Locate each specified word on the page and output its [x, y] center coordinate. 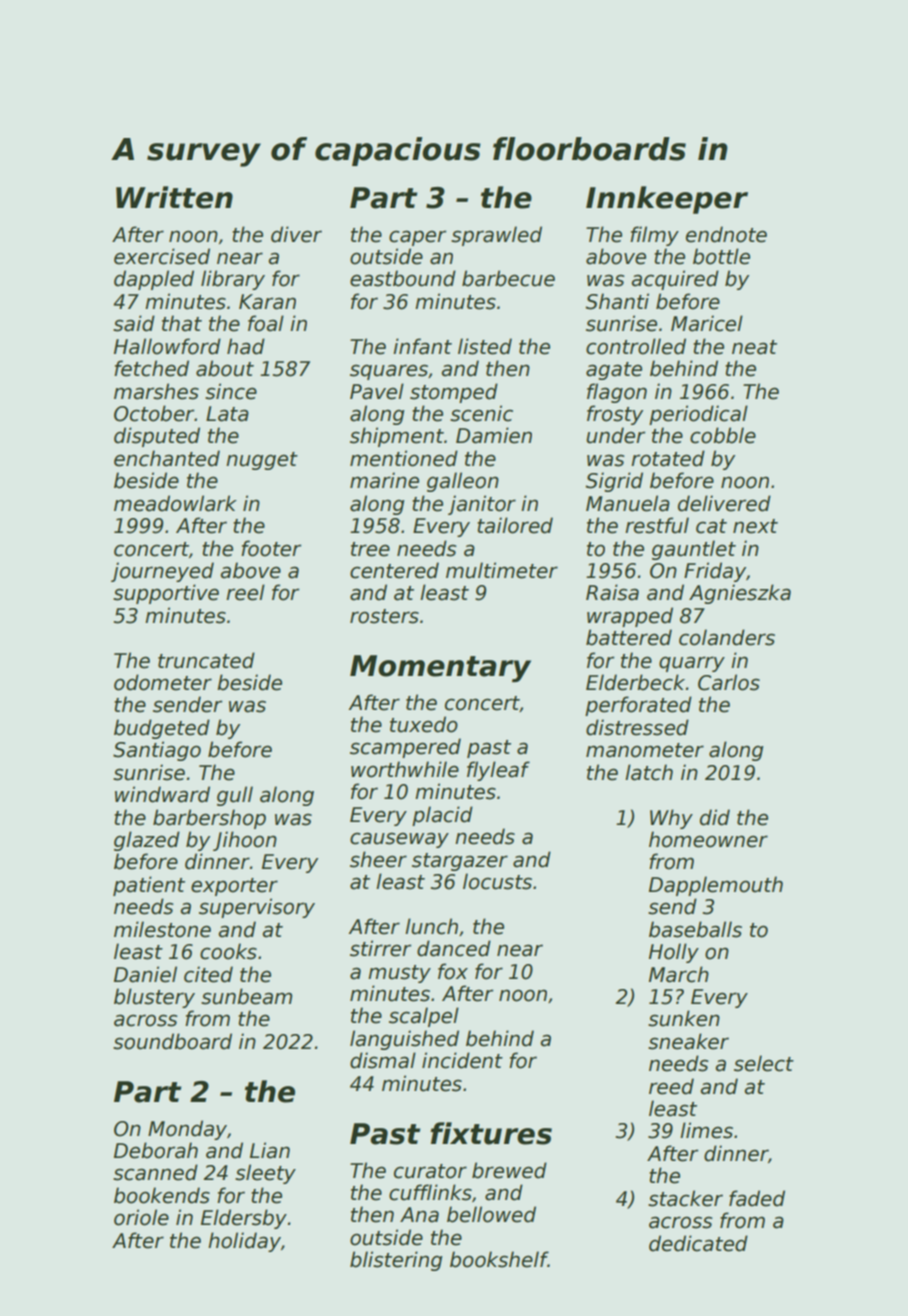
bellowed [491, 1214]
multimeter [502, 570]
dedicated [698, 1243]
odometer [163, 682]
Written [174, 197]
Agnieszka [740, 594]
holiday [244, 1242]
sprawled [496, 236]
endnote [726, 234]
